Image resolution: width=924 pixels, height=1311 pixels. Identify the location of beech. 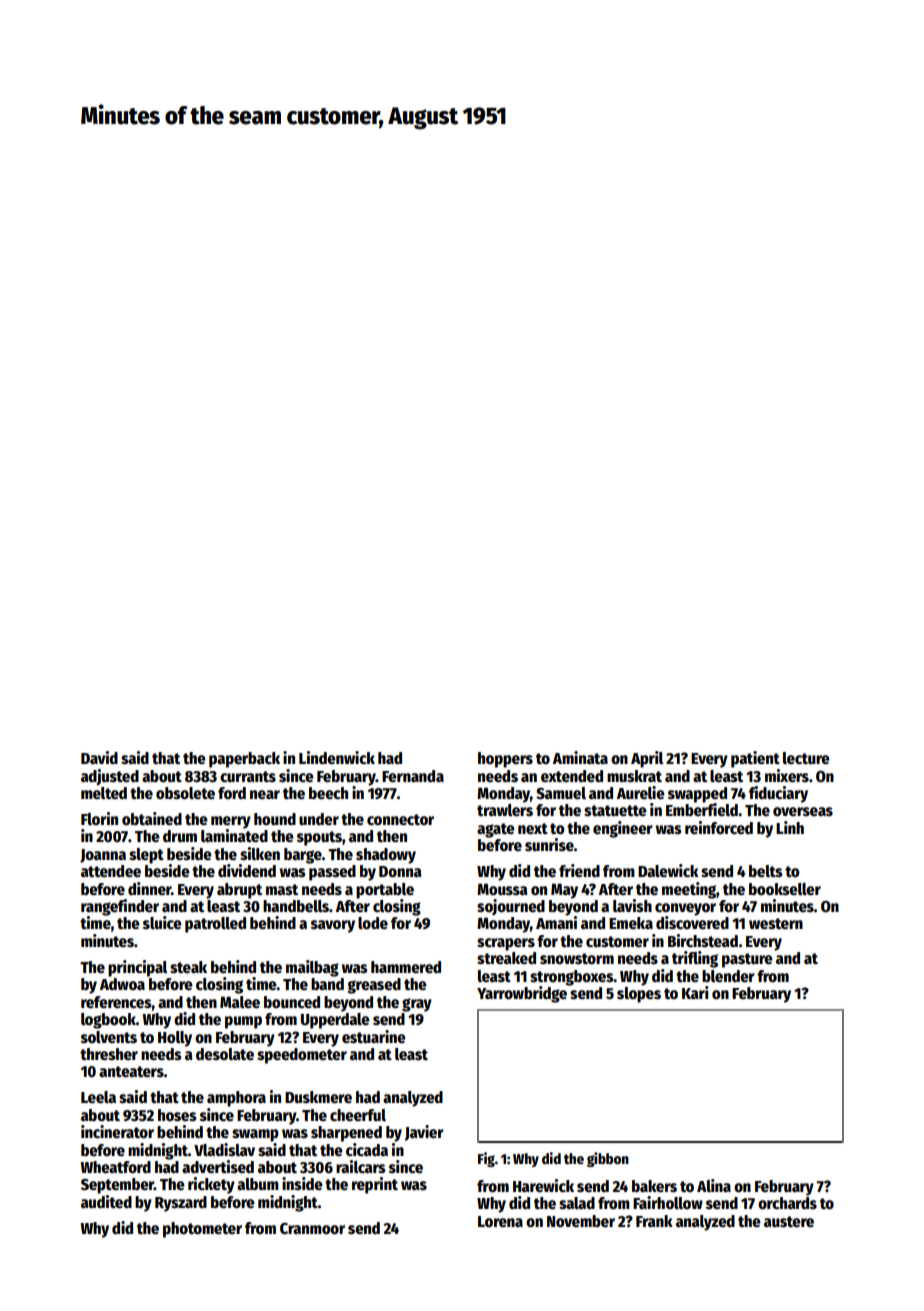
(328, 793).
